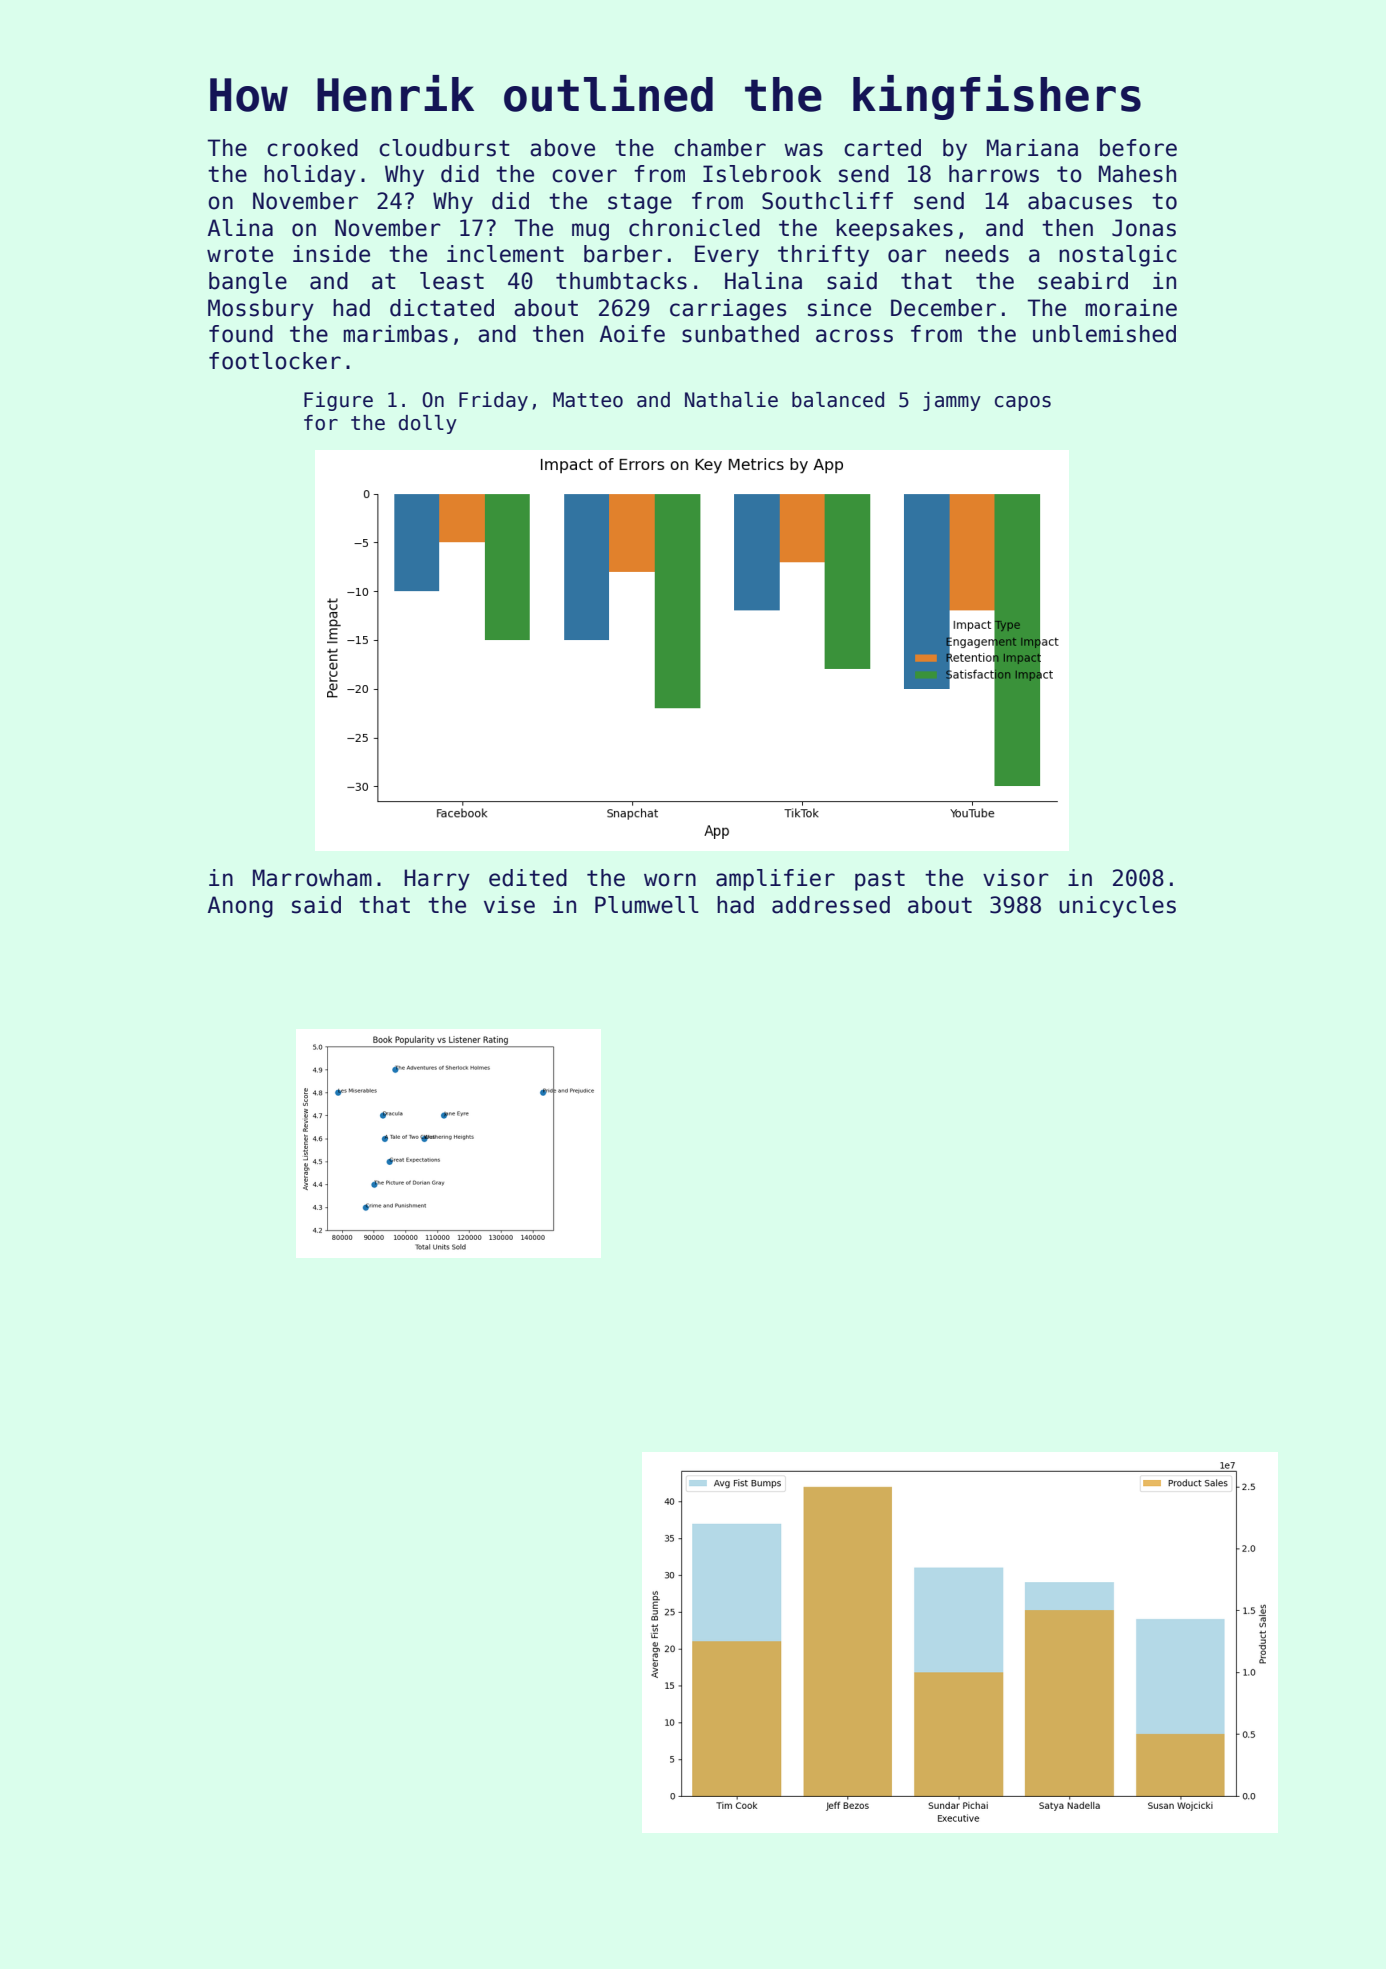 The height and width of the screenshot is (1969, 1386). What do you see at coordinates (1138, 148) in the screenshot?
I see `before` at bounding box center [1138, 148].
